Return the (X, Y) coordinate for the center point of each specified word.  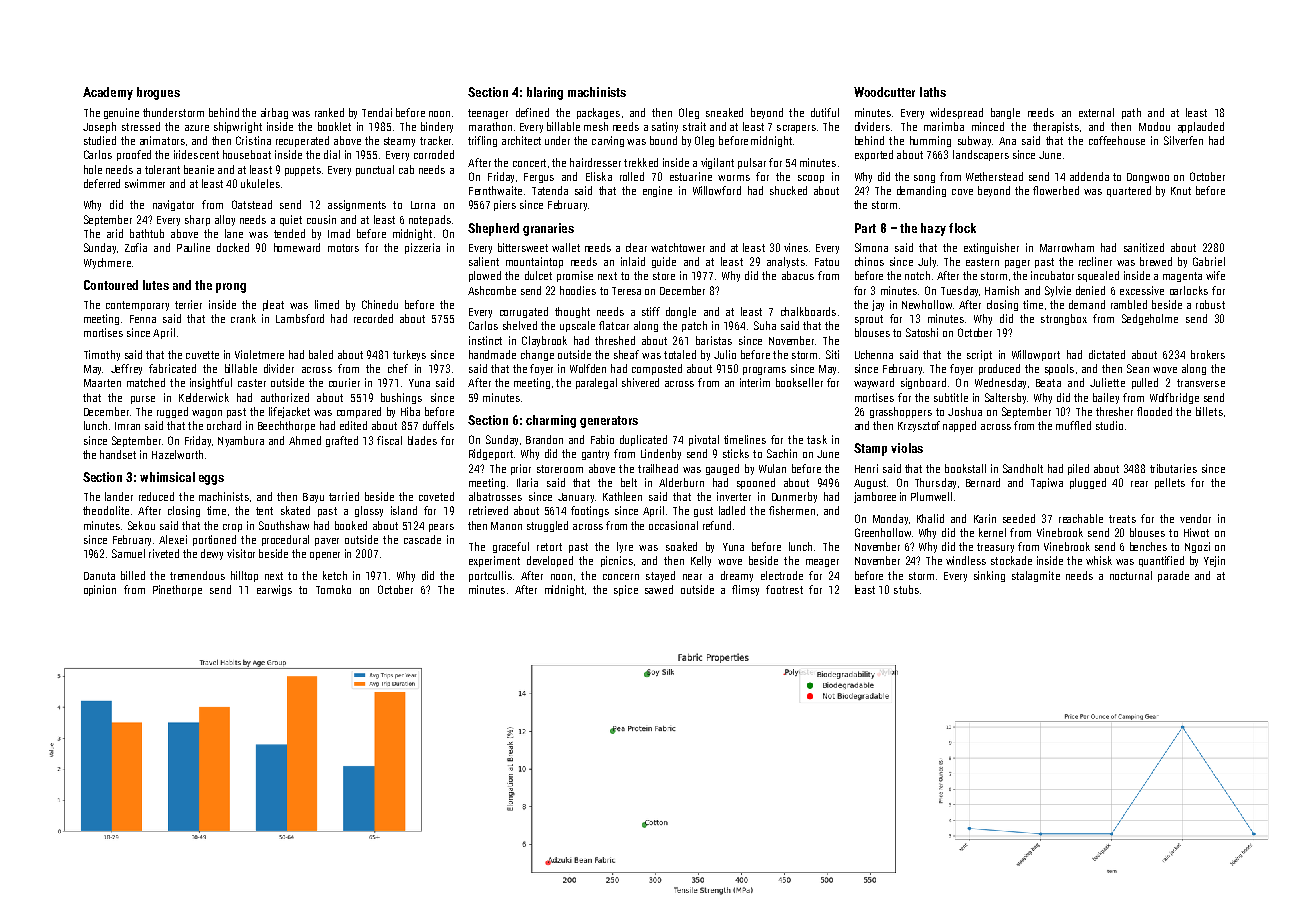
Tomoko (333, 589)
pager (1017, 264)
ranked (329, 112)
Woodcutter (884, 92)
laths (933, 92)
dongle (681, 312)
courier (344, 382)
